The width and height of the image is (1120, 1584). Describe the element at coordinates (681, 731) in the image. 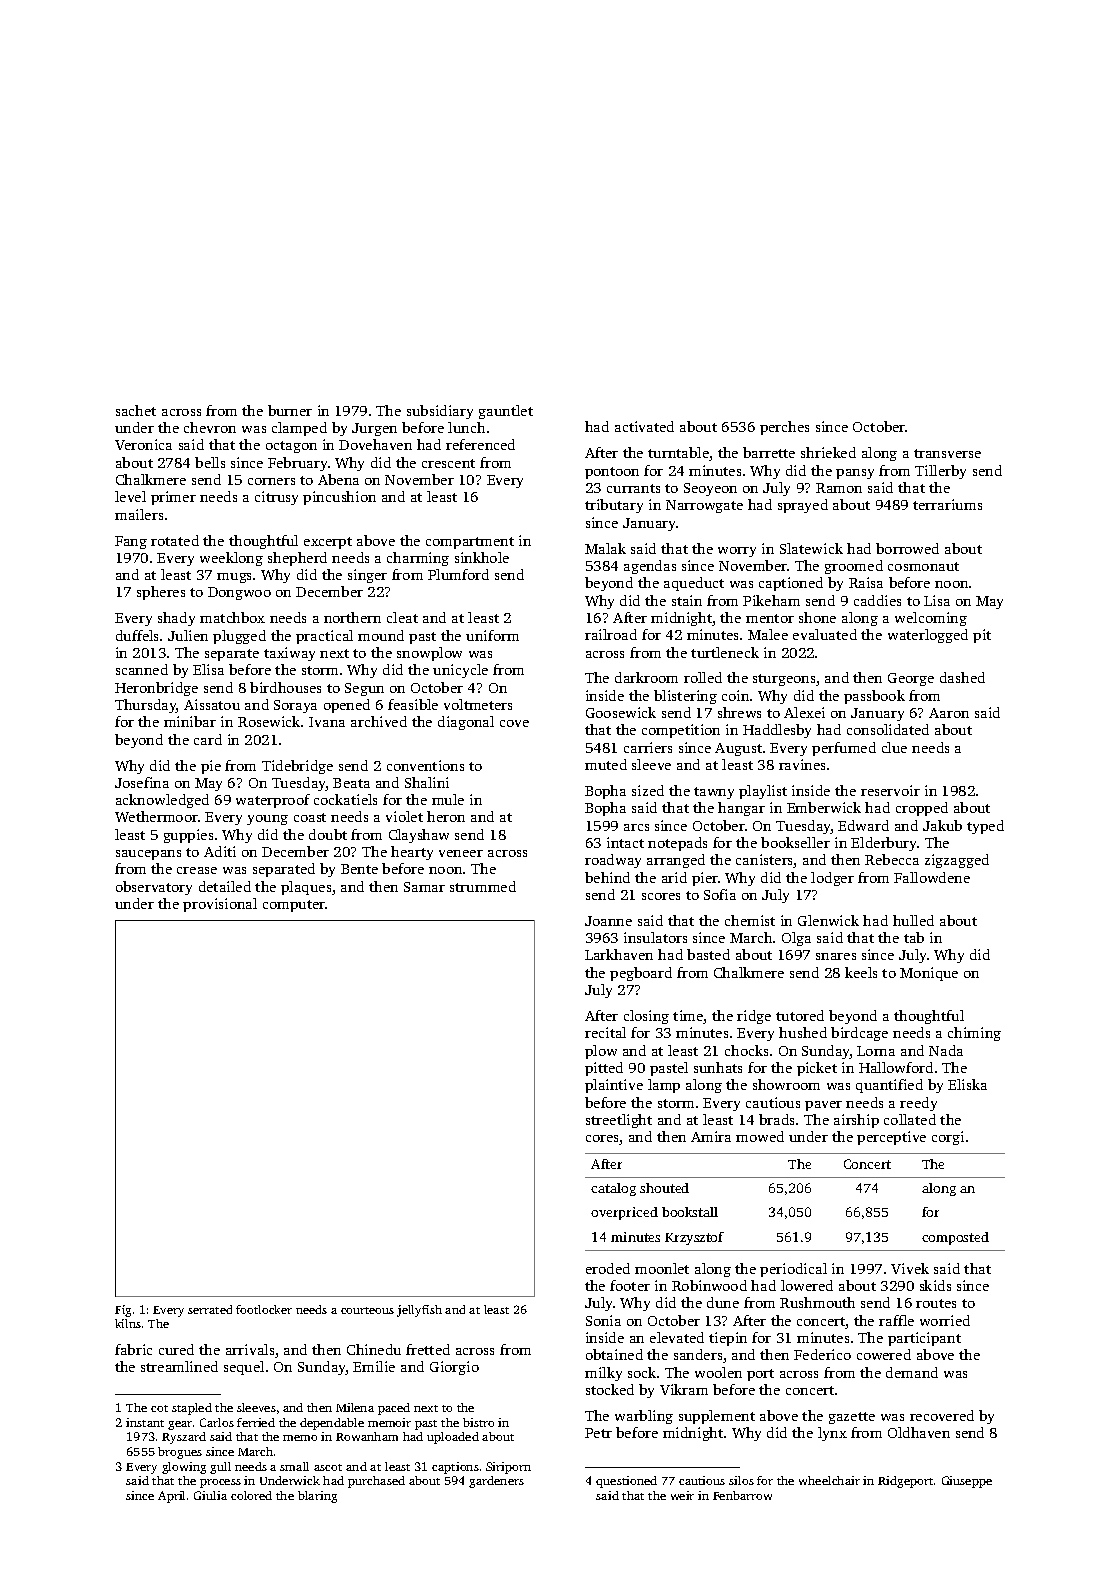

I see `competition` at that location.
